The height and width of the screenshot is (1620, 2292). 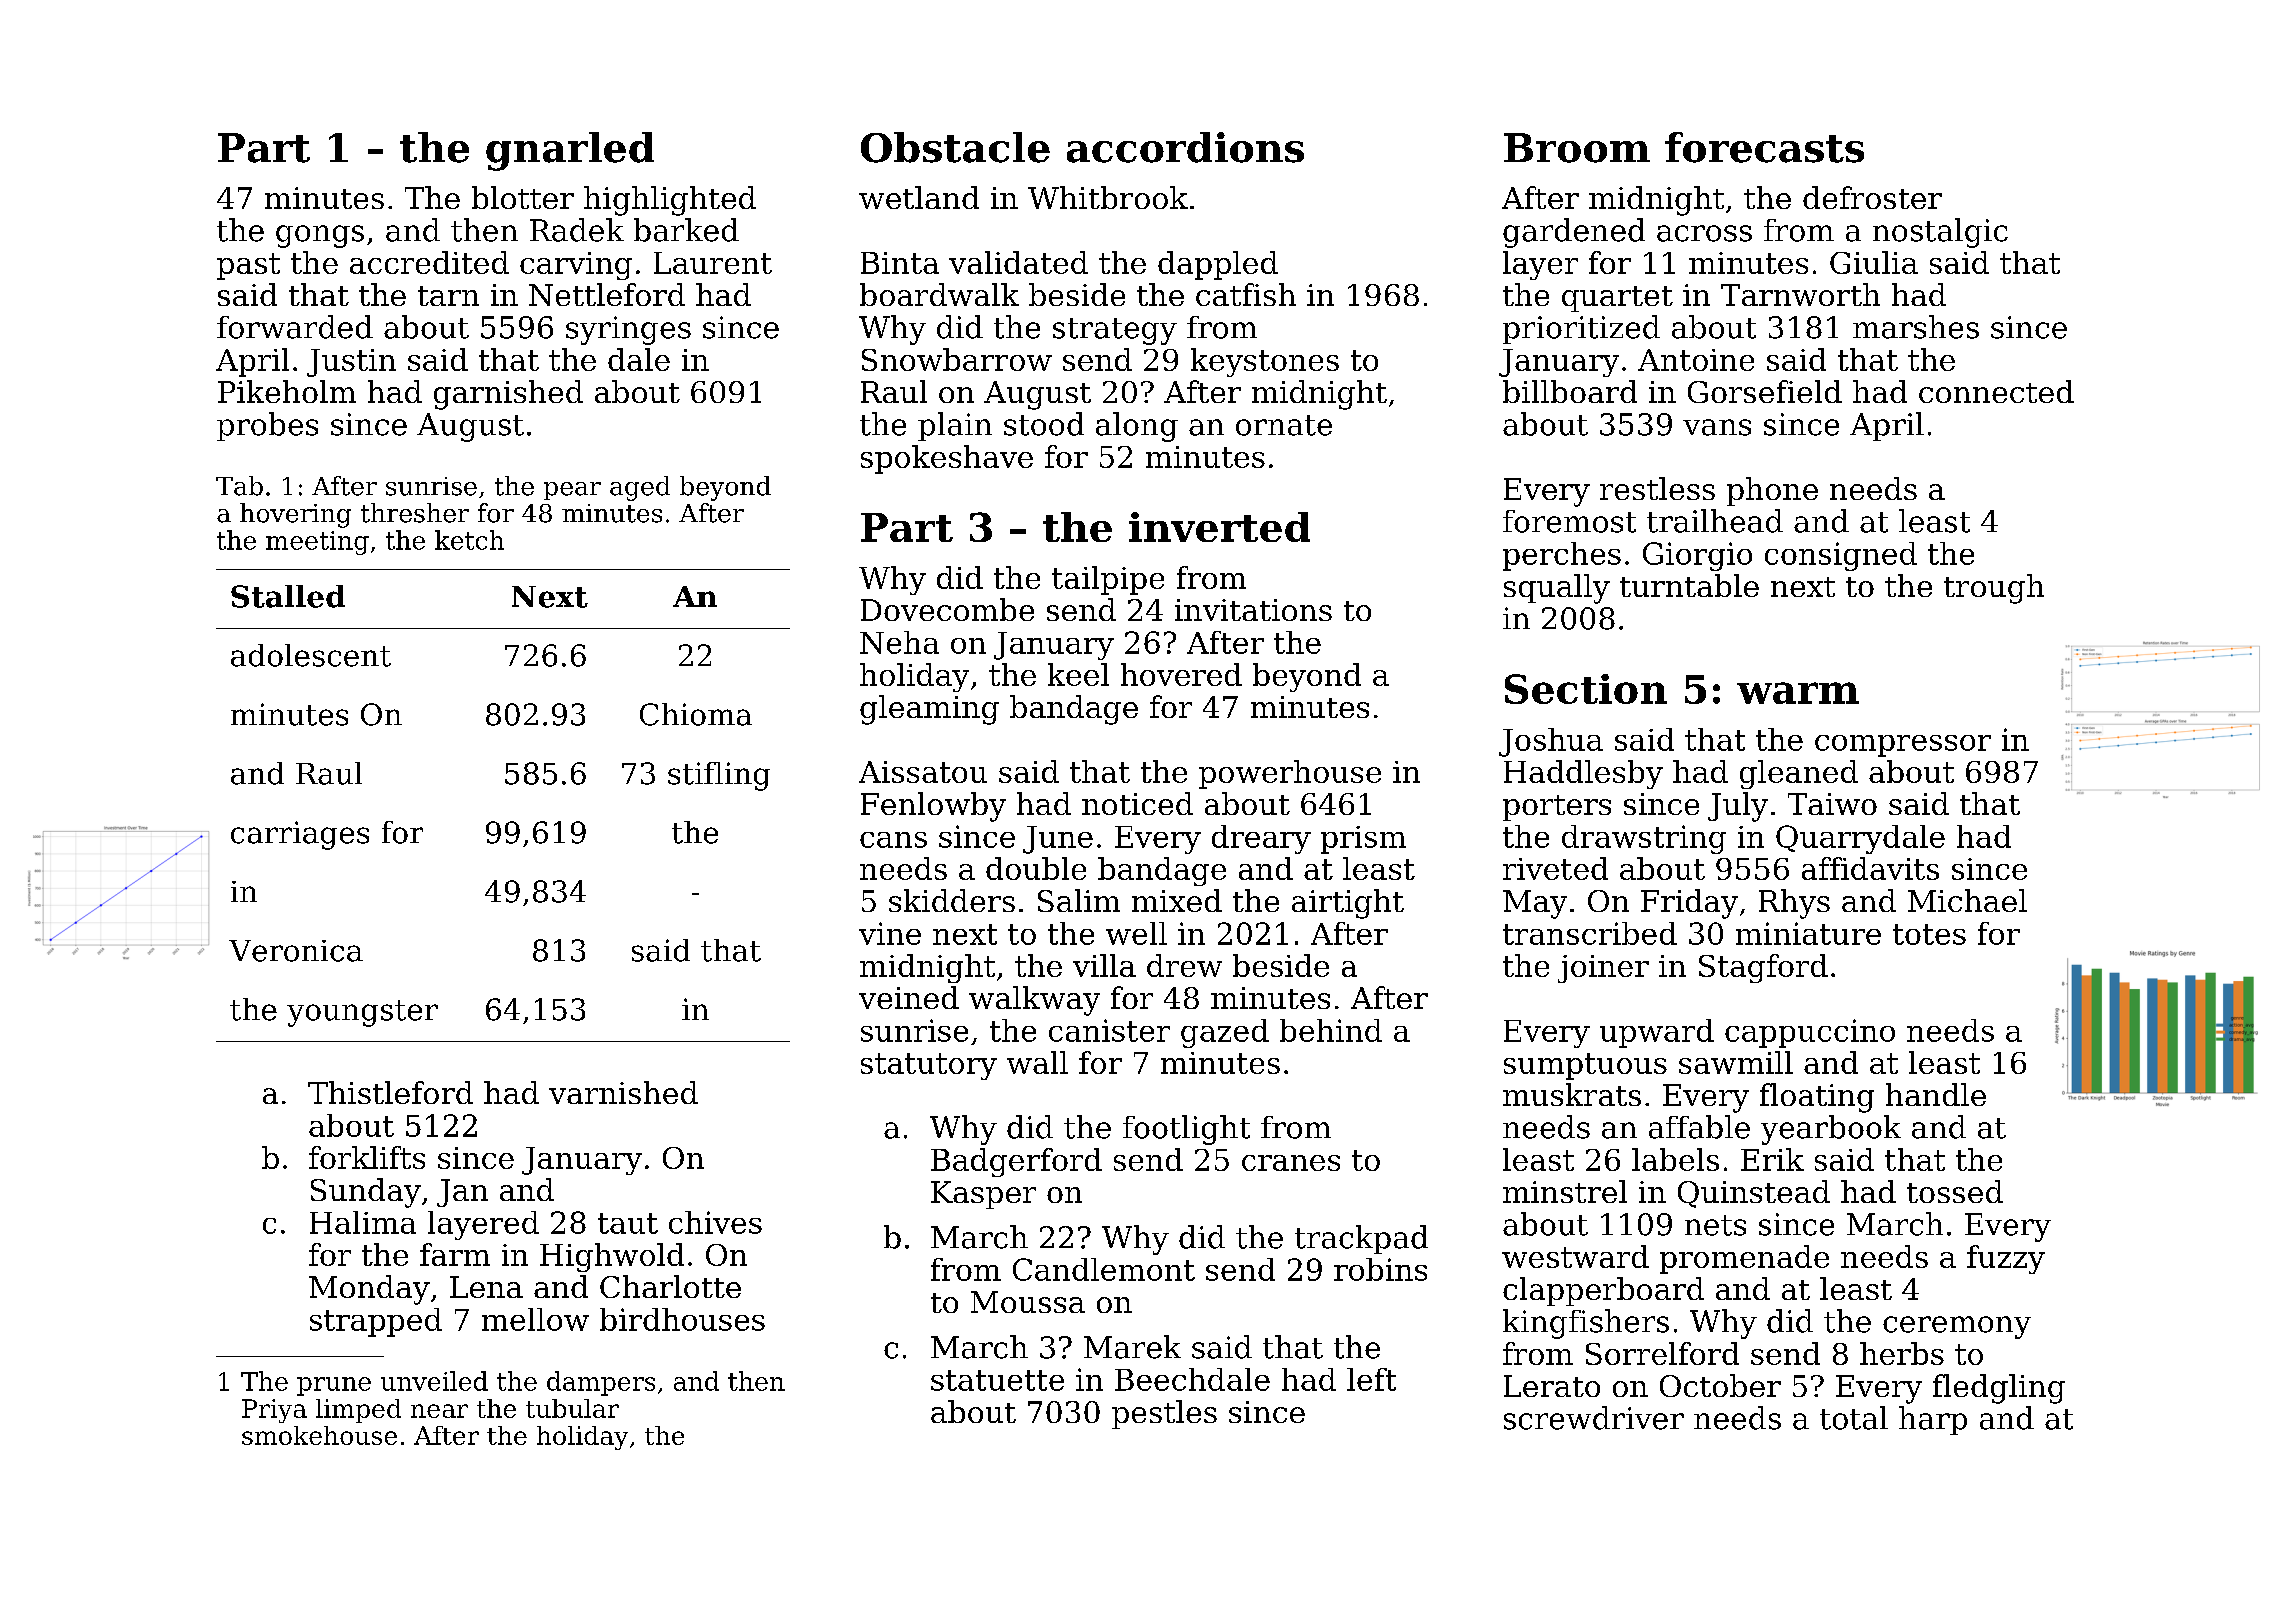 I want to click on Michael, so click(x=1967, y=900).
